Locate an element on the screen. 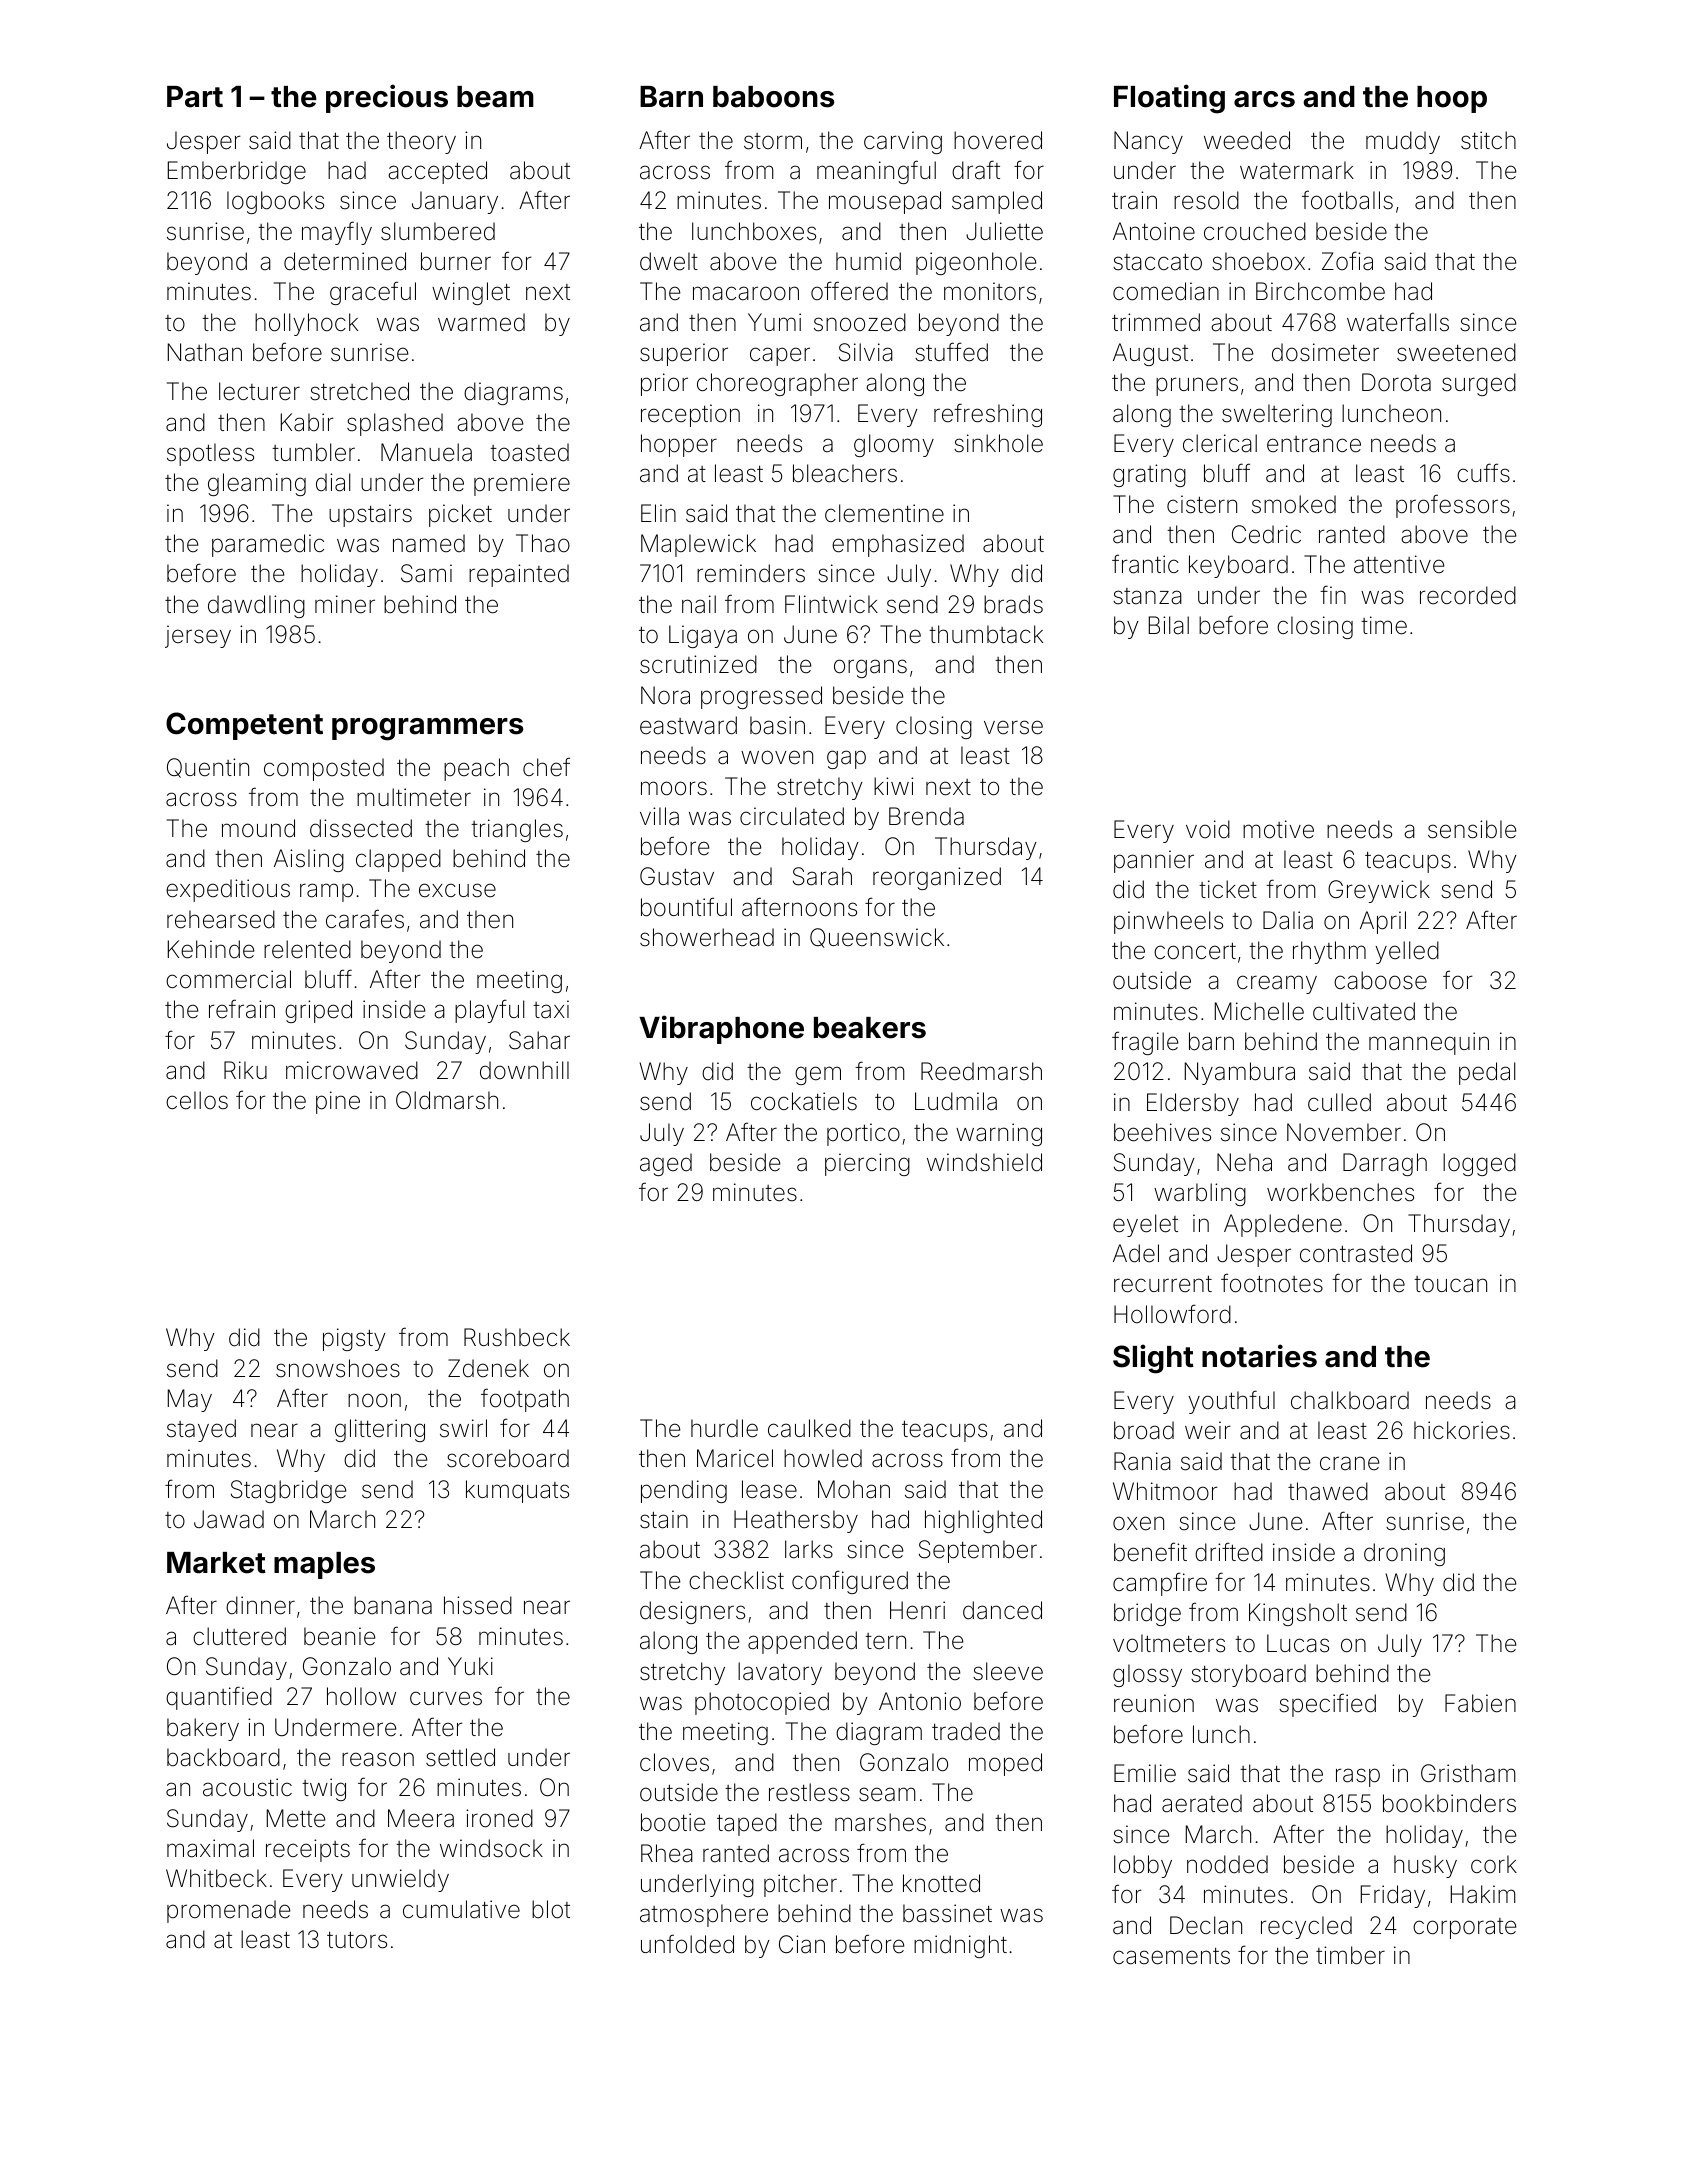  notaries is located at coordinates (1259, 1356).
